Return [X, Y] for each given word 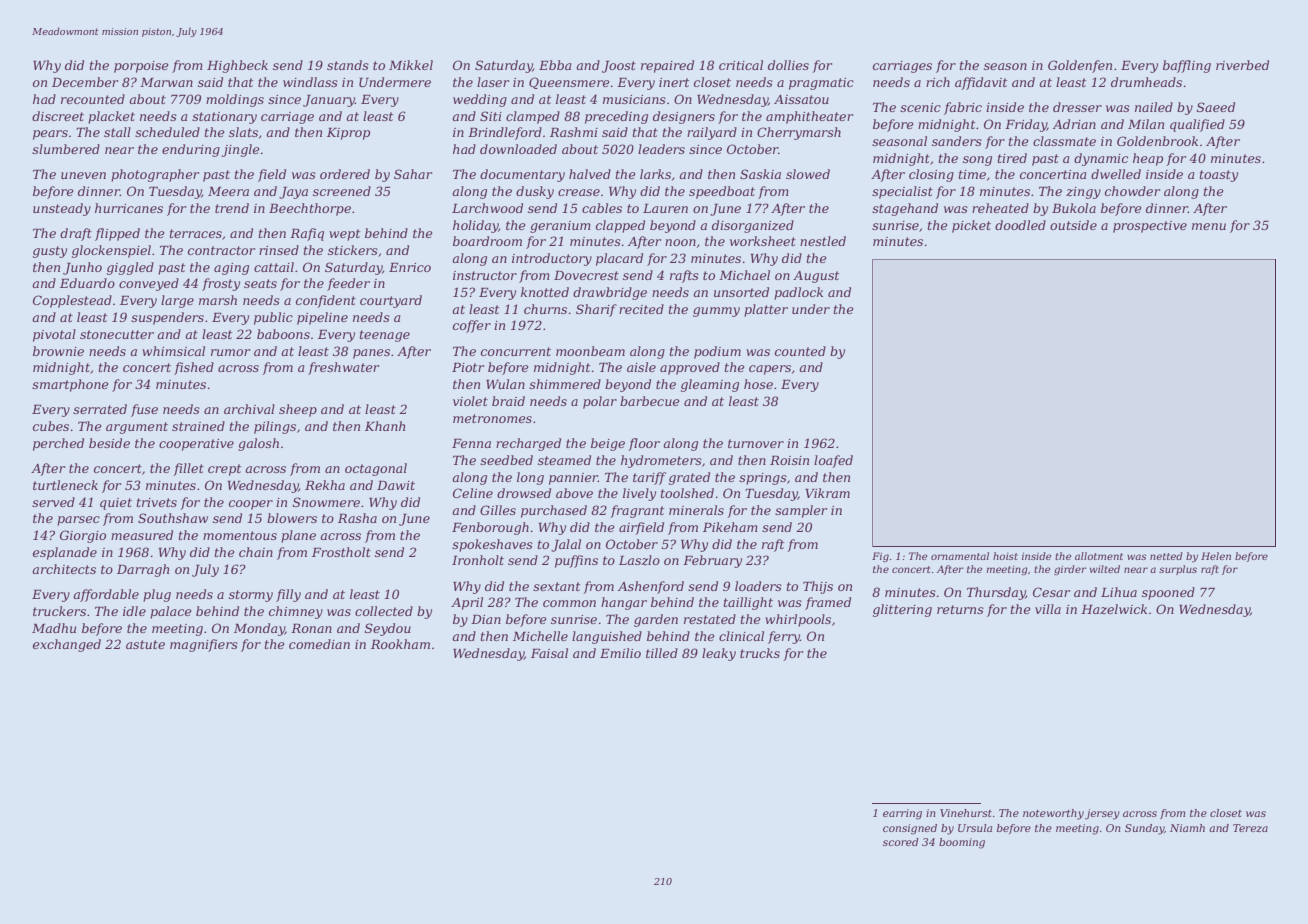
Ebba [555, 65]
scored [901, 842]
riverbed [1242, 65]
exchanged [67, 645]
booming [962, 843]
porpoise [141, 67]
